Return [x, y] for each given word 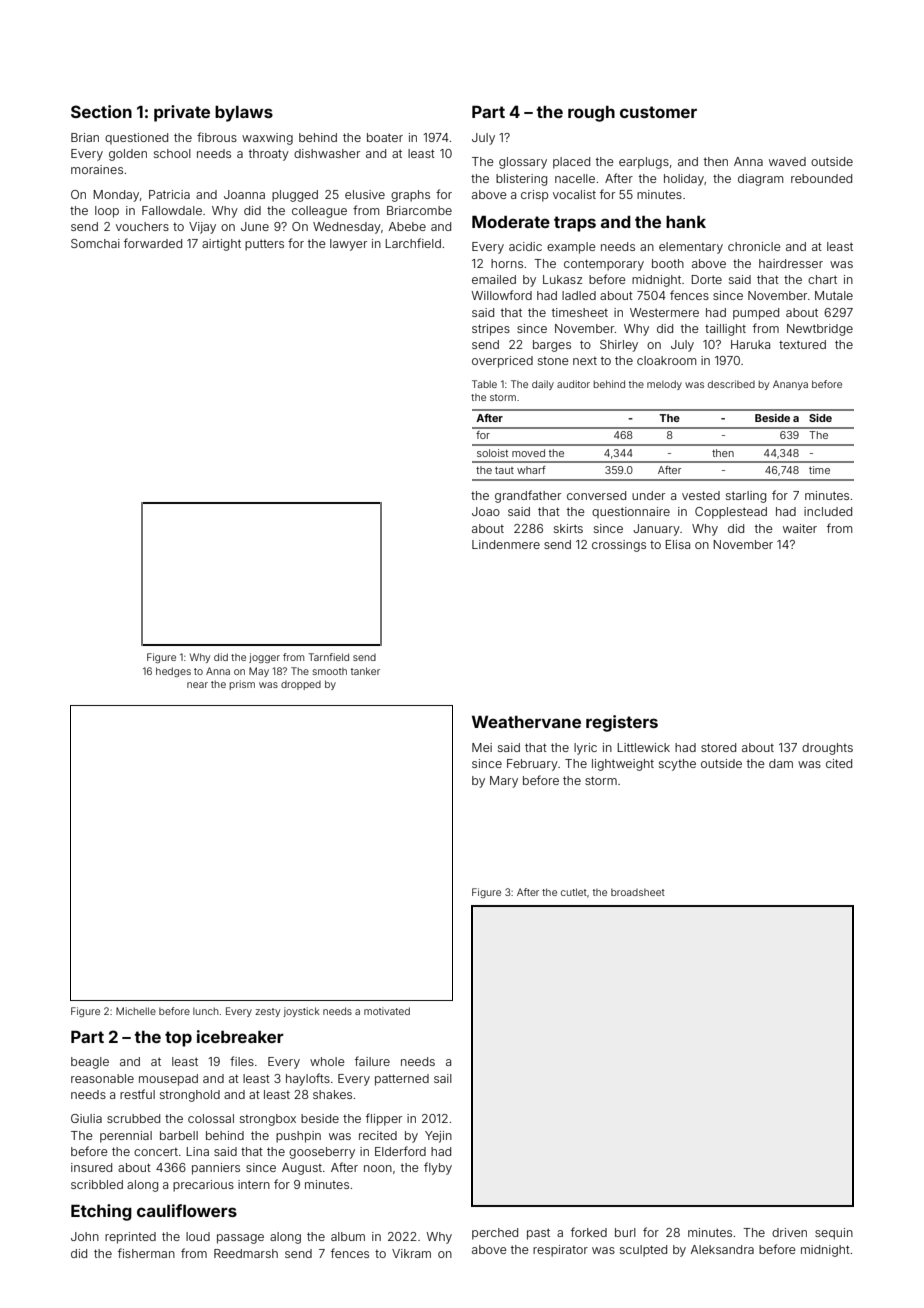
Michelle [136, 1011]
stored [718, 747]
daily [543, 385]
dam [781, 763]
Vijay [202, 228]
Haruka [750, 344]
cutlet [574, 892]
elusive [365, 194]
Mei [482, 747]
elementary [691, 248]
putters [264, 245]
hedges [173, 672]
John [85, 1236]
